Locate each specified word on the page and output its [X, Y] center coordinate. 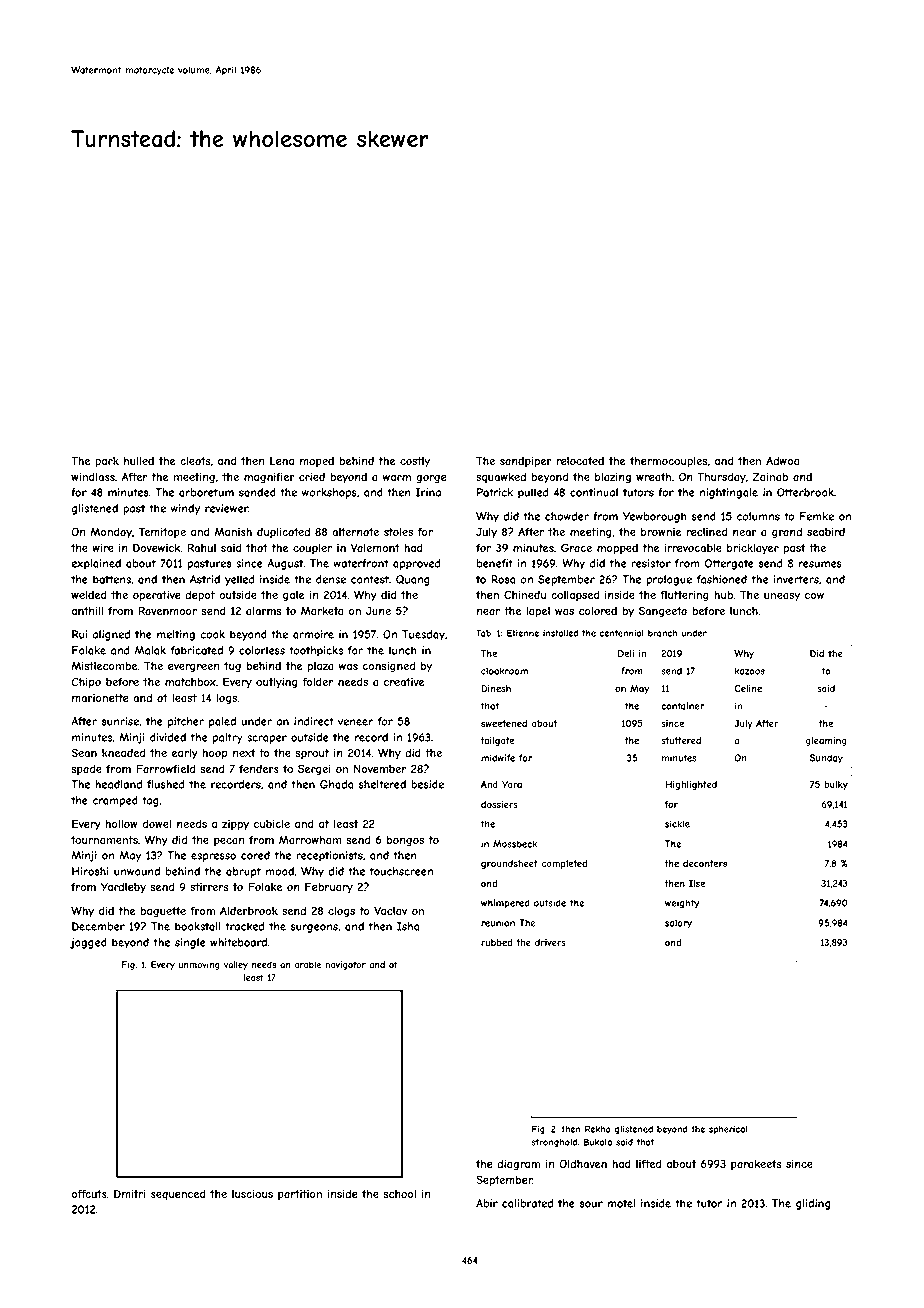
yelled [240, 580]
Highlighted [691, 785]
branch [662, 633]
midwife [498, 758]
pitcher [186, 722]
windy [185, 509]
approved [417, 564]
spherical [728, 1130]
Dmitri [130, 1193]
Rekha [597, 1129]
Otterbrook [805, 492]
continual [594, 492]
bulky [836, 785]
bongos [405, 841]
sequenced [178, 1194]
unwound [137, 871]
